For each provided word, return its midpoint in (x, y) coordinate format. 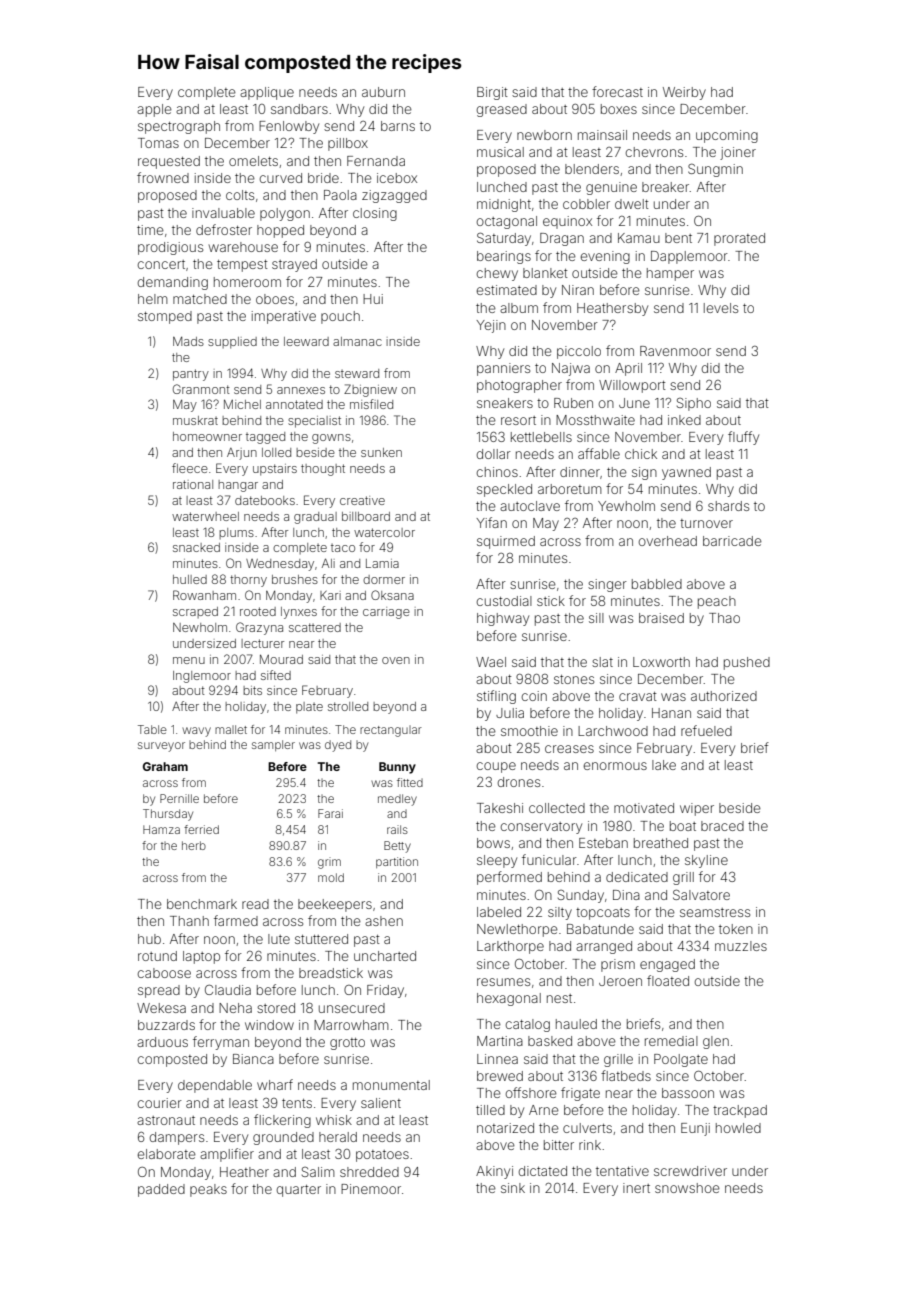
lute (279, 939)
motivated (644, 808)
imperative (284, 317)
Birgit (492, 93)
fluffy (743, 438)
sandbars (299, 109)
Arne (544, 1110)
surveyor (161, 747)
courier (160, 1103)
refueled (706, 730)
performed (509, 878)
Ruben (573, 403)
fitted (410, 782)
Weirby (684, 93)
